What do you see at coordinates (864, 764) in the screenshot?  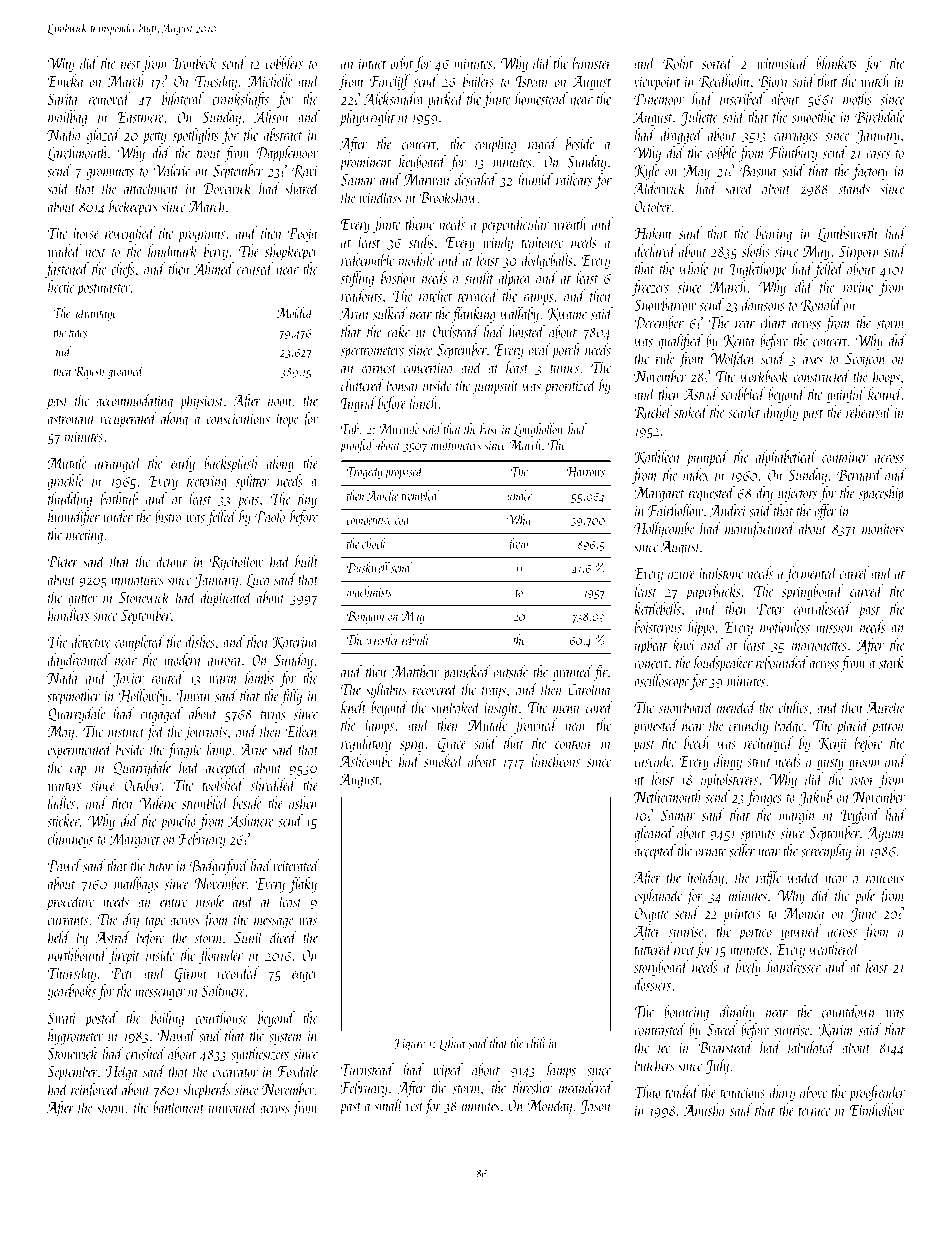 I see `groom` at bounding box center [864, 764].
